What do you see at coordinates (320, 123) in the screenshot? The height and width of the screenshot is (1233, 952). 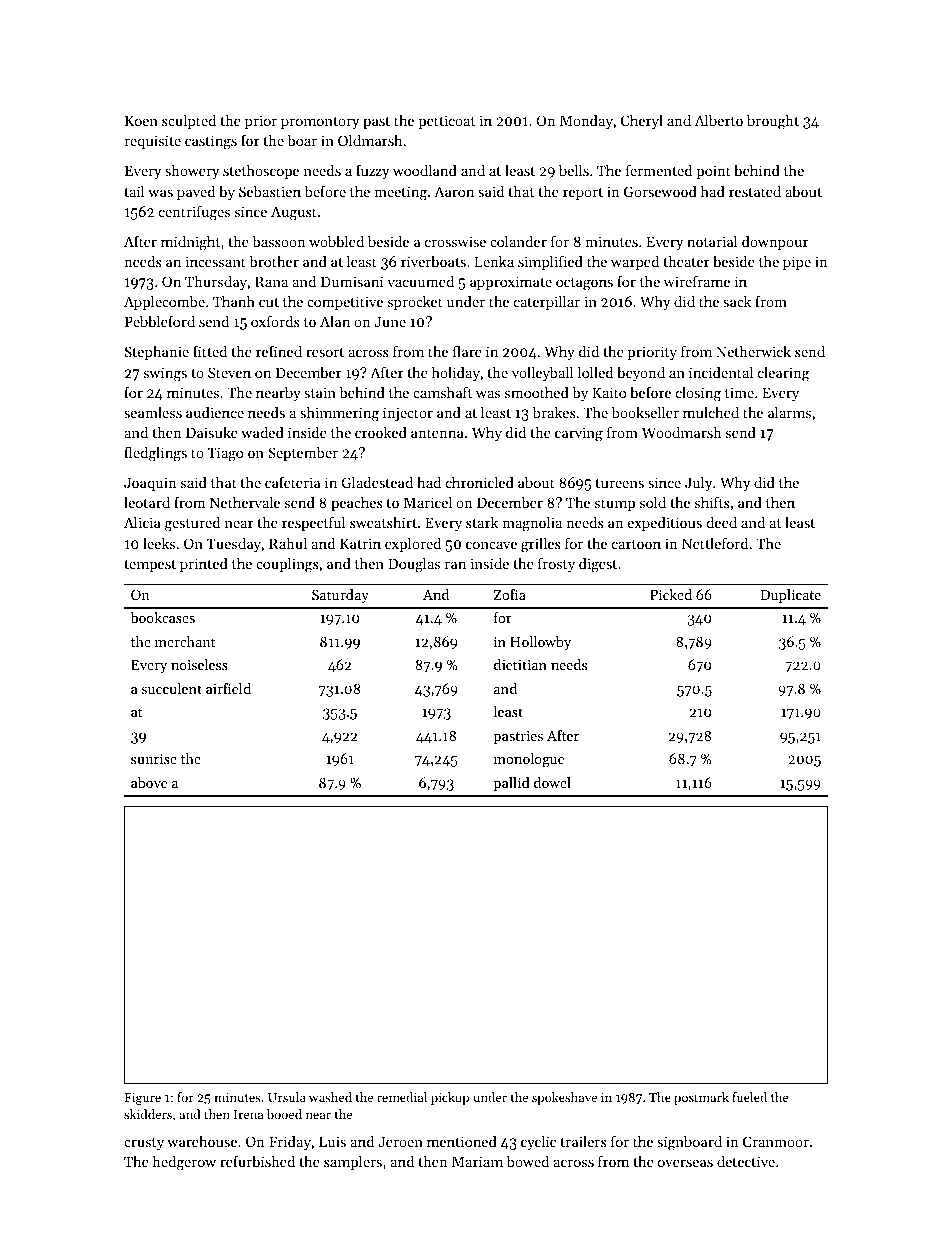 I see `promontory` at bounding box center [320, 123].
